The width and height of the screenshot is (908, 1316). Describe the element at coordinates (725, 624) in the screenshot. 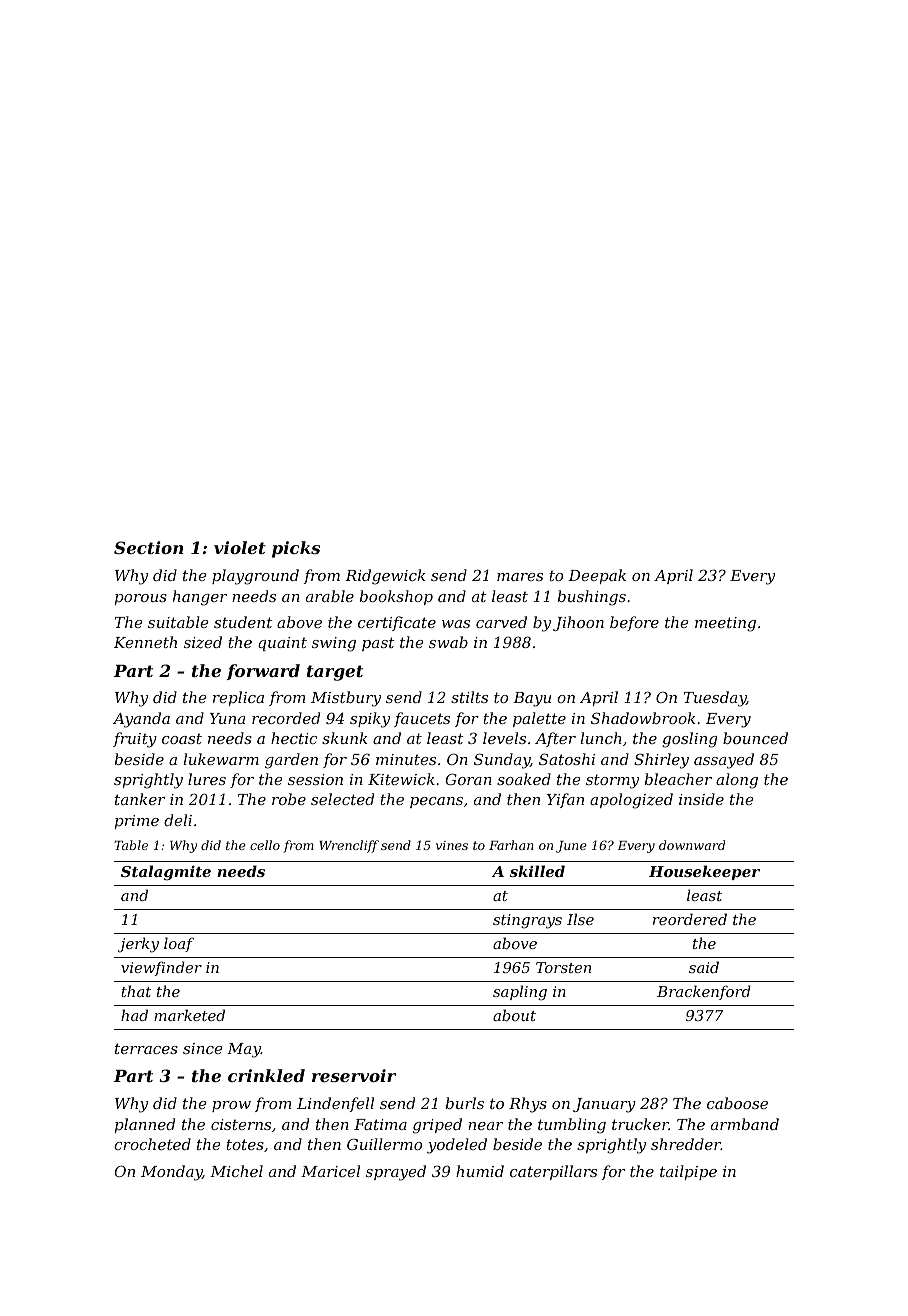

I see `meeting` at that location.
